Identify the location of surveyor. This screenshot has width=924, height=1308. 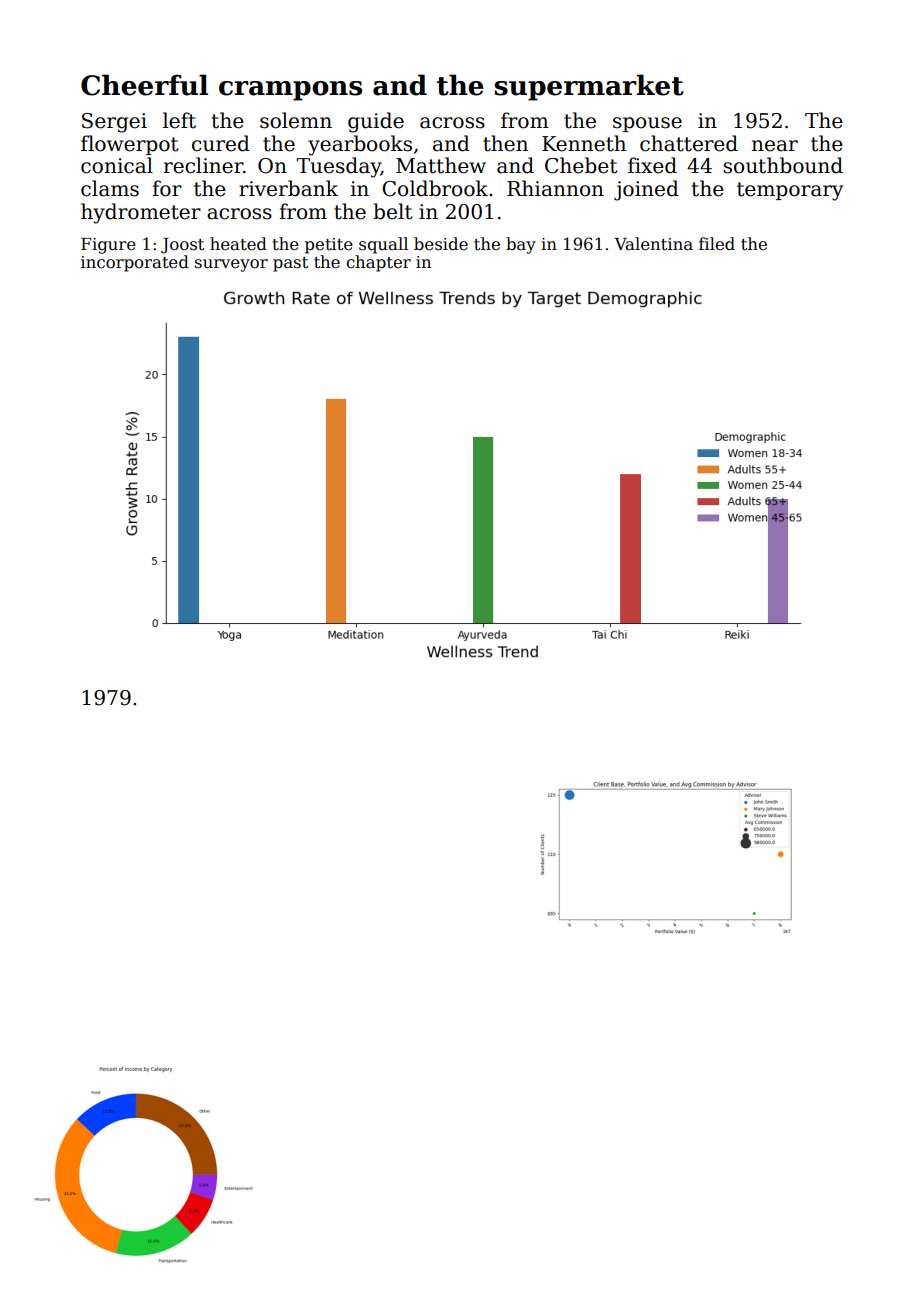
(231, 265).
